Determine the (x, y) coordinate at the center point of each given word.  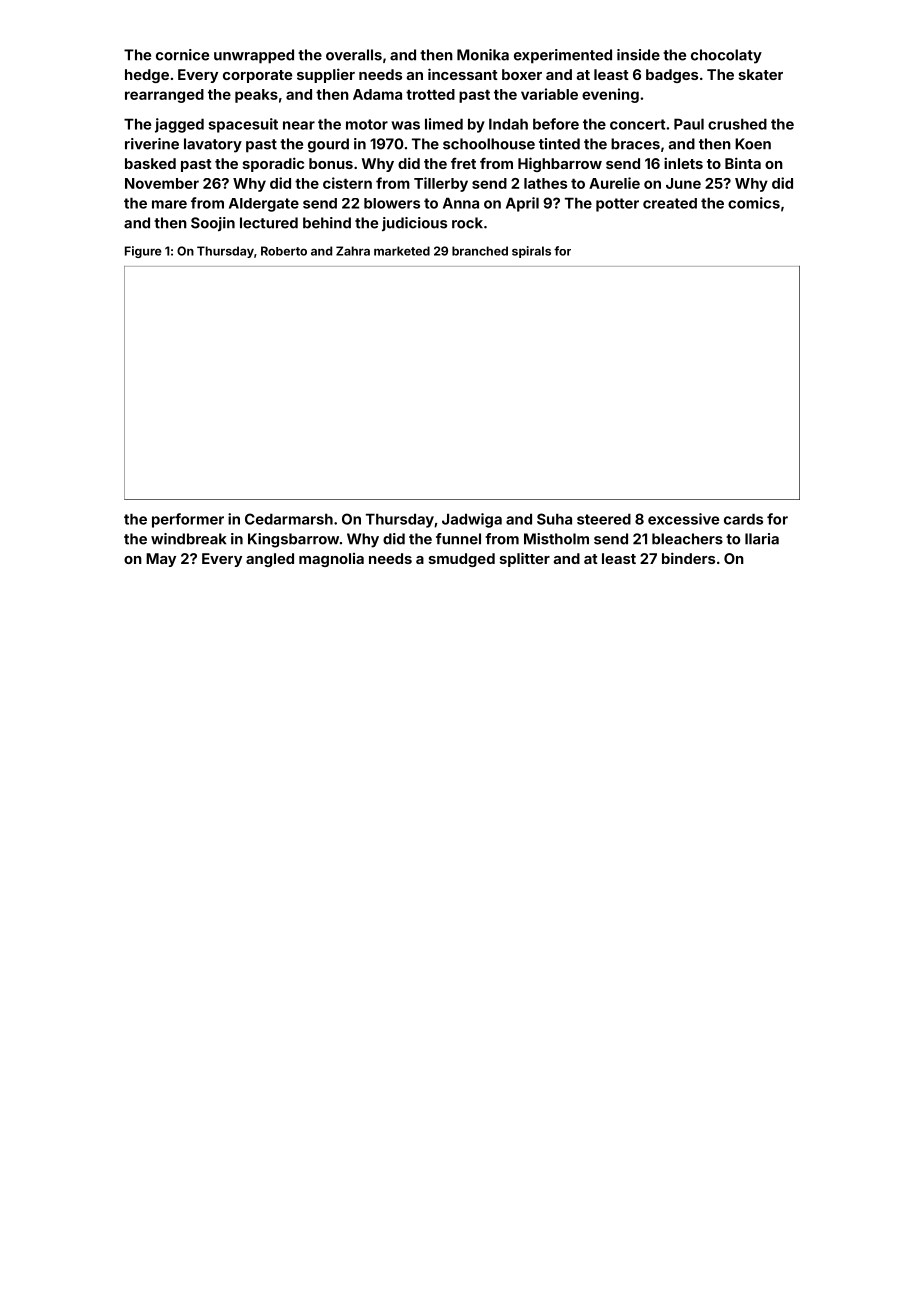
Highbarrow (560, 164)
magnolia (331, 560)
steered (604, 519)
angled (270, 560)
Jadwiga (472, 520)
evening (610, 95)
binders (688, 558)
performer (188, 520)
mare (169, 204)
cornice (182, 55)
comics (754, 203)
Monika (483, 55)
